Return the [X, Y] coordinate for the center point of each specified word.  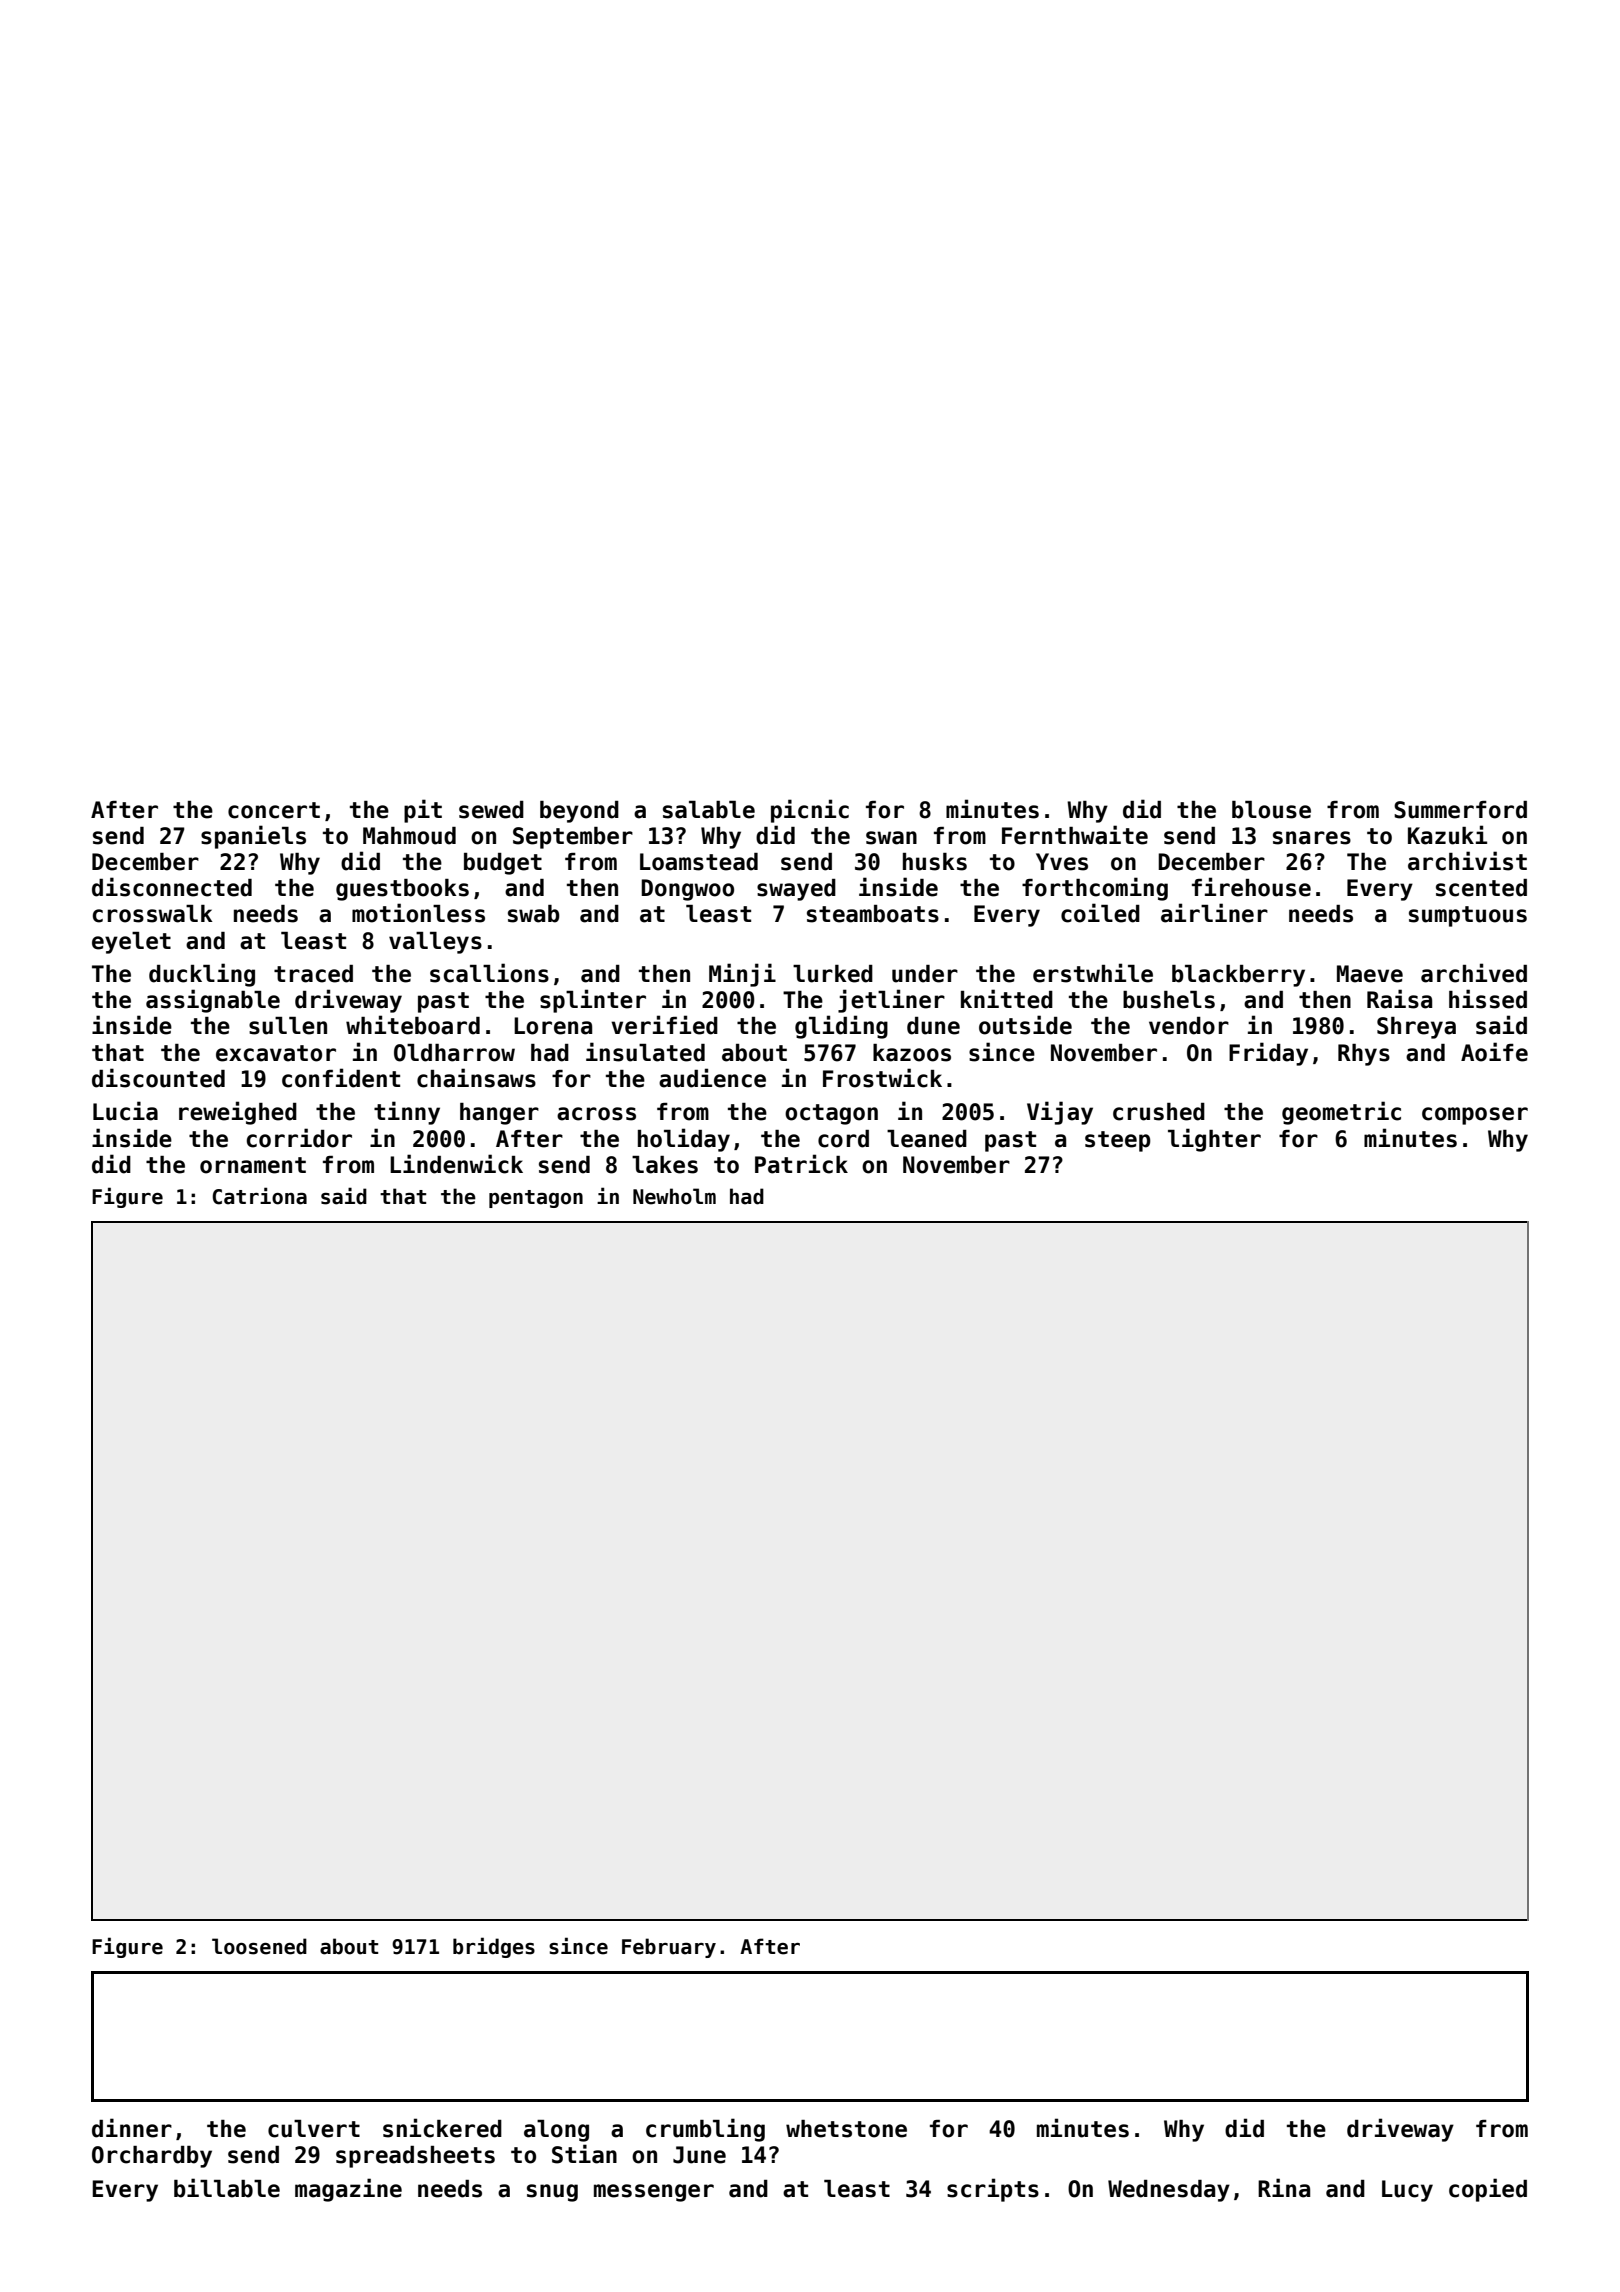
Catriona [259, 1196]
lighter [1214, 1140]
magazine [348, 2190]
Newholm [674, 1196]
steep [1118, 1141]
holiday [684, 1140]
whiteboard [413, 1025]
